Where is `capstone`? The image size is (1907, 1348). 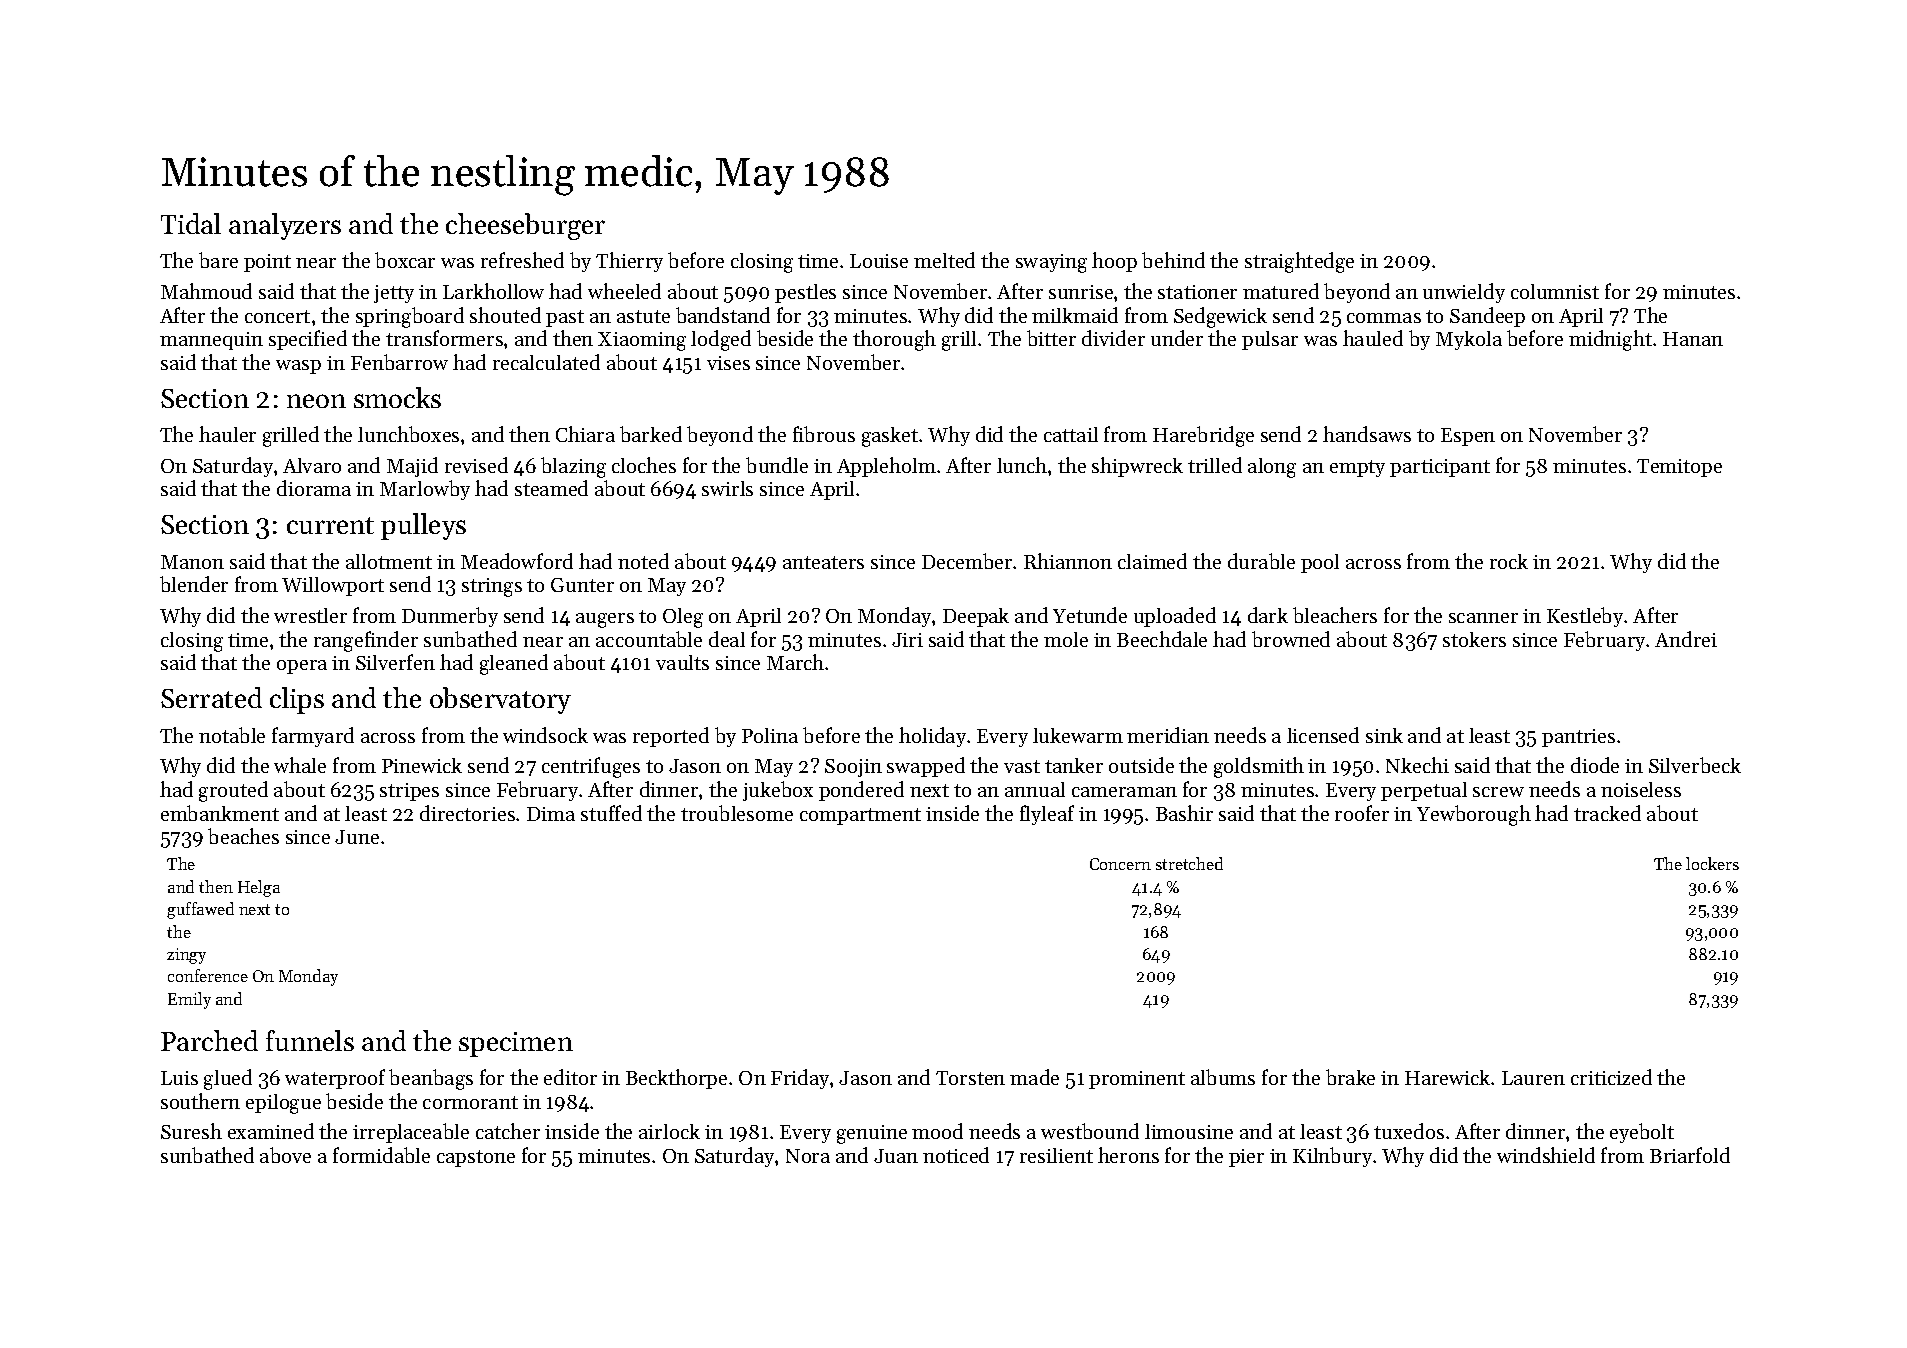 capstone is located at coordinates (476, 1158).
